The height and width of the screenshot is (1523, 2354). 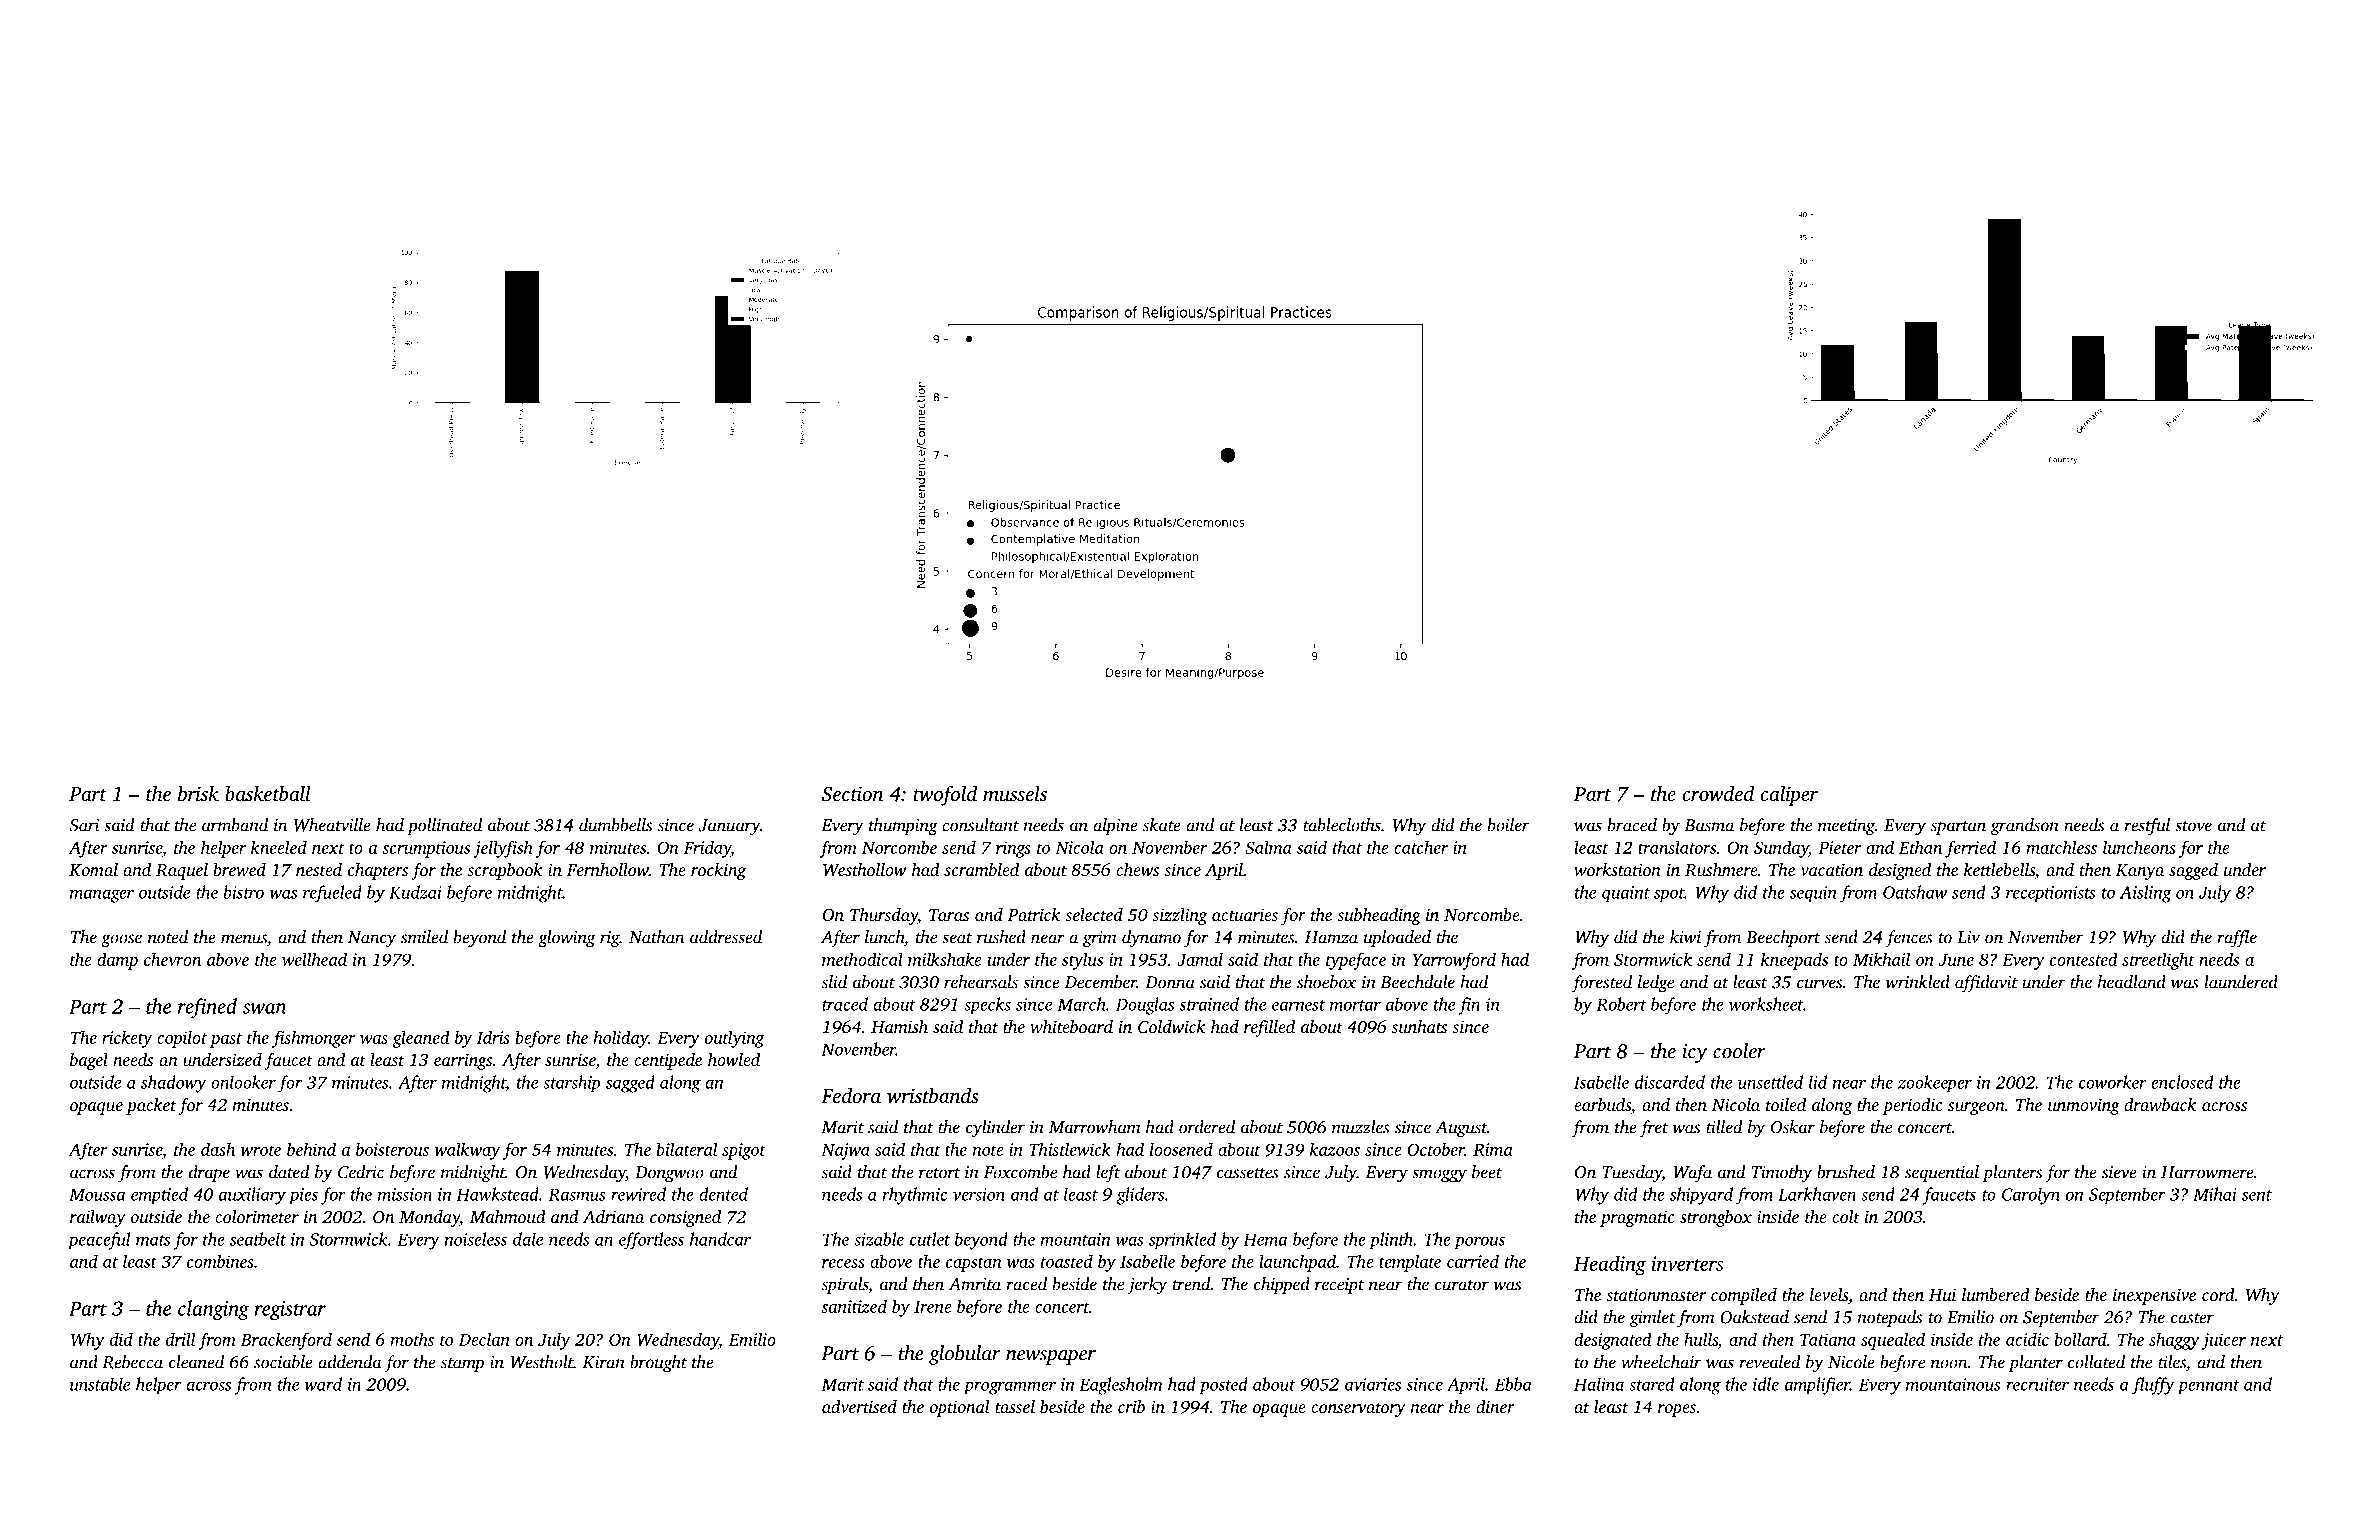 I want to click on refined, so click(x=207, y=1008).
